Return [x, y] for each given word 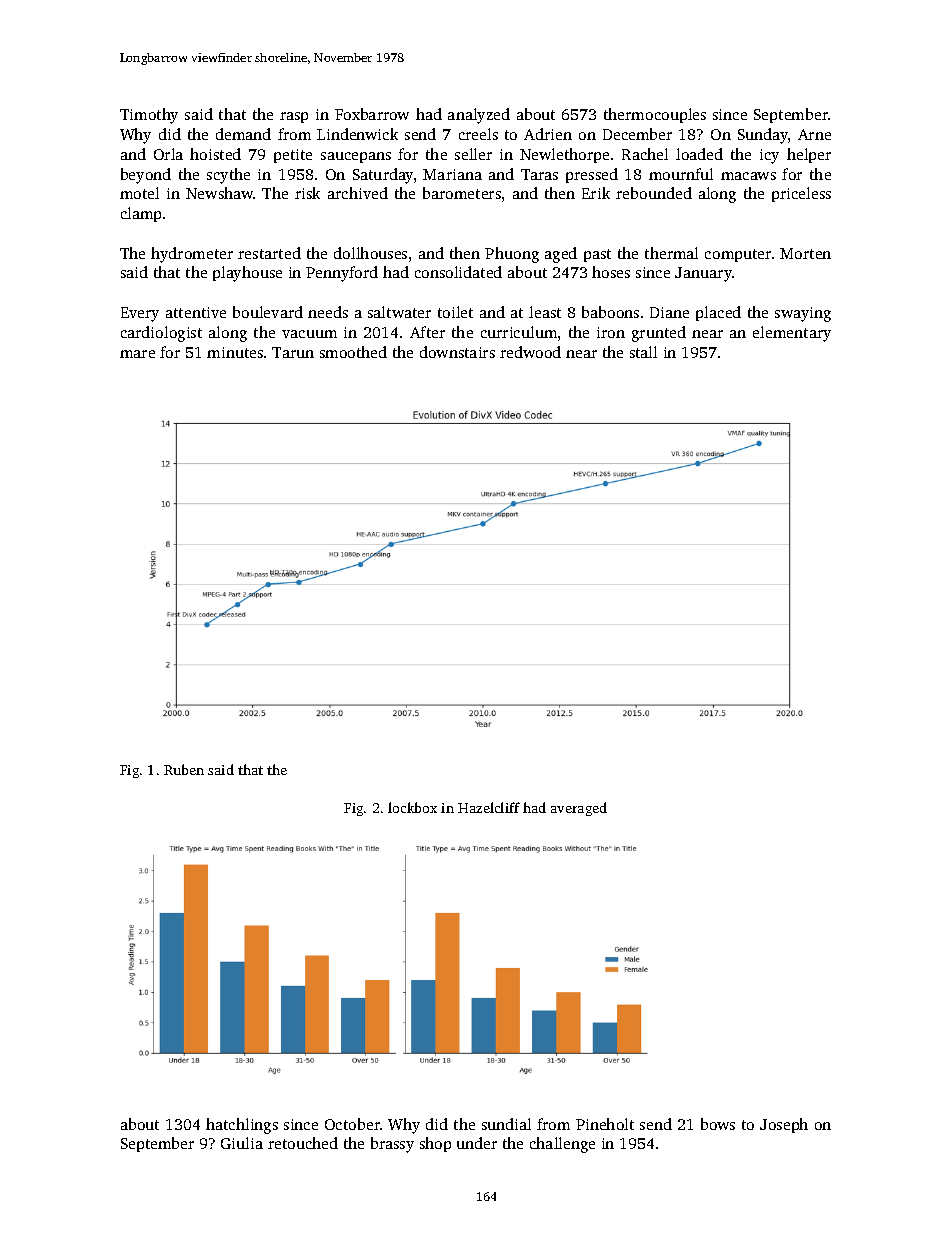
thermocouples [655, 115]
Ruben [184, 769]
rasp [294, 117]
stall [643, 352]
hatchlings [242, 1126]
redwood [530, 352]
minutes [235, 352]
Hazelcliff [489, 807]
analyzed [479, 116]
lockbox [412, 807]
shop [435, 1144]
